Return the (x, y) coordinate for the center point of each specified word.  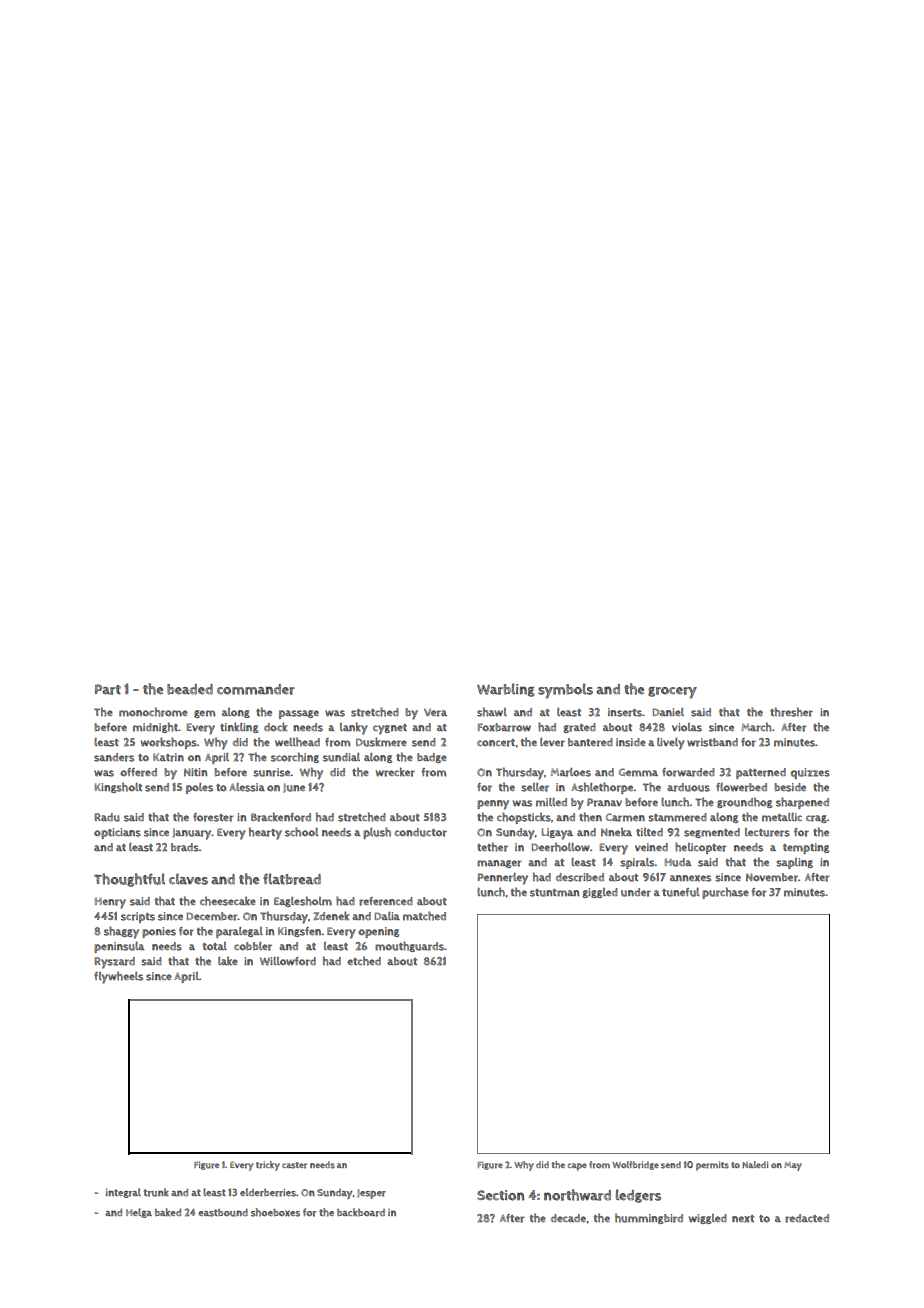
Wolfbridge (635, 1165)
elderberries (268, 1192)
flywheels (118, 977)
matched (424, 916)
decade (568, 1218)
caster (294, 1165)
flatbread (292, 879)
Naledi (755, 1164)
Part (108, 689)
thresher (791, 712)
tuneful (680, 892)
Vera (435, 712)
